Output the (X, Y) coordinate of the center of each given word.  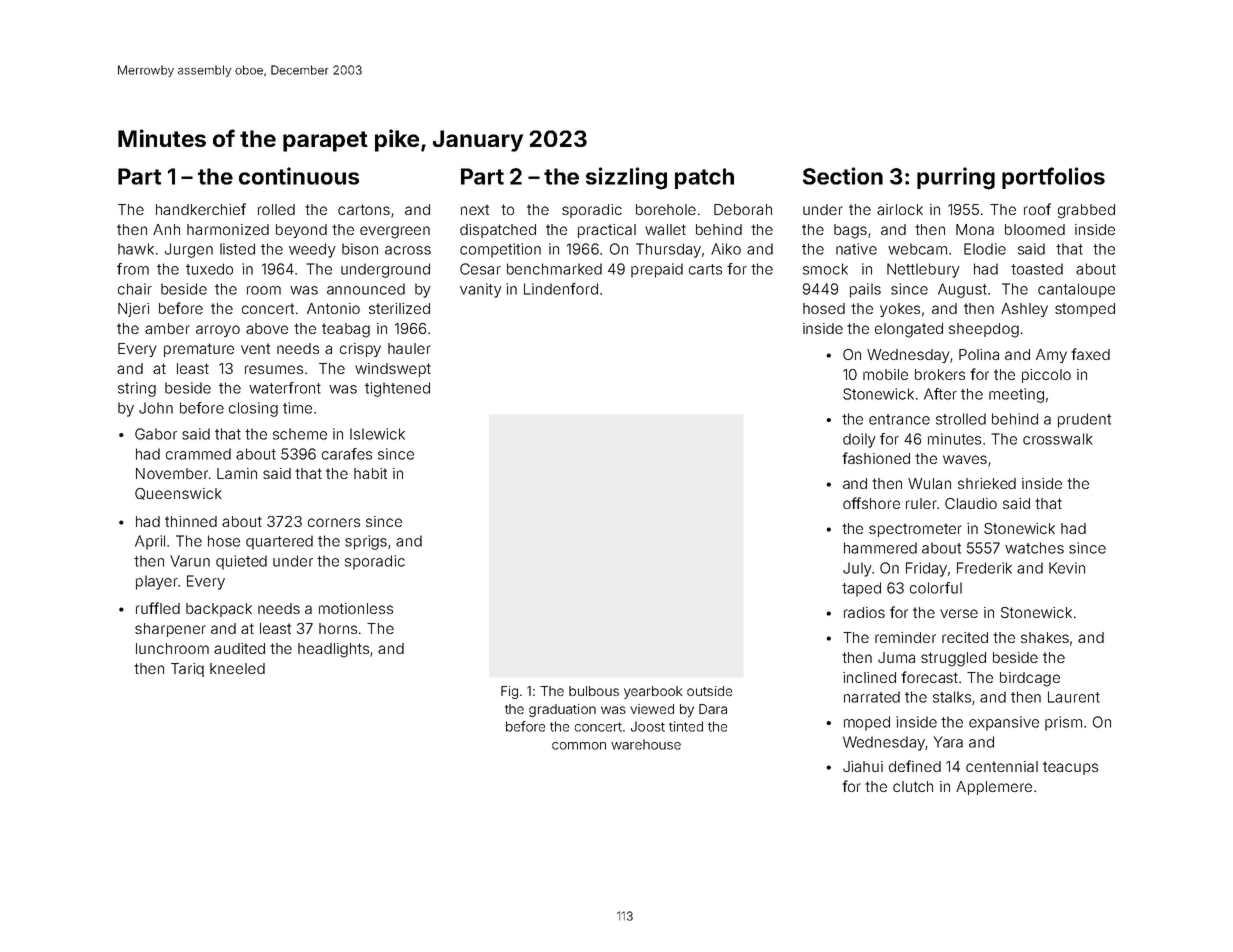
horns (338, 628)
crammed (198, 454)
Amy (1051, 356)
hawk (136, 249)
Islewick (377, 434)
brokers (940, 374)
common (579, 746)
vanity (481, 290)
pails (865, 290)
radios (864, 612)
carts (705, 269)
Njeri (133, 310)
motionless (356, 608)
